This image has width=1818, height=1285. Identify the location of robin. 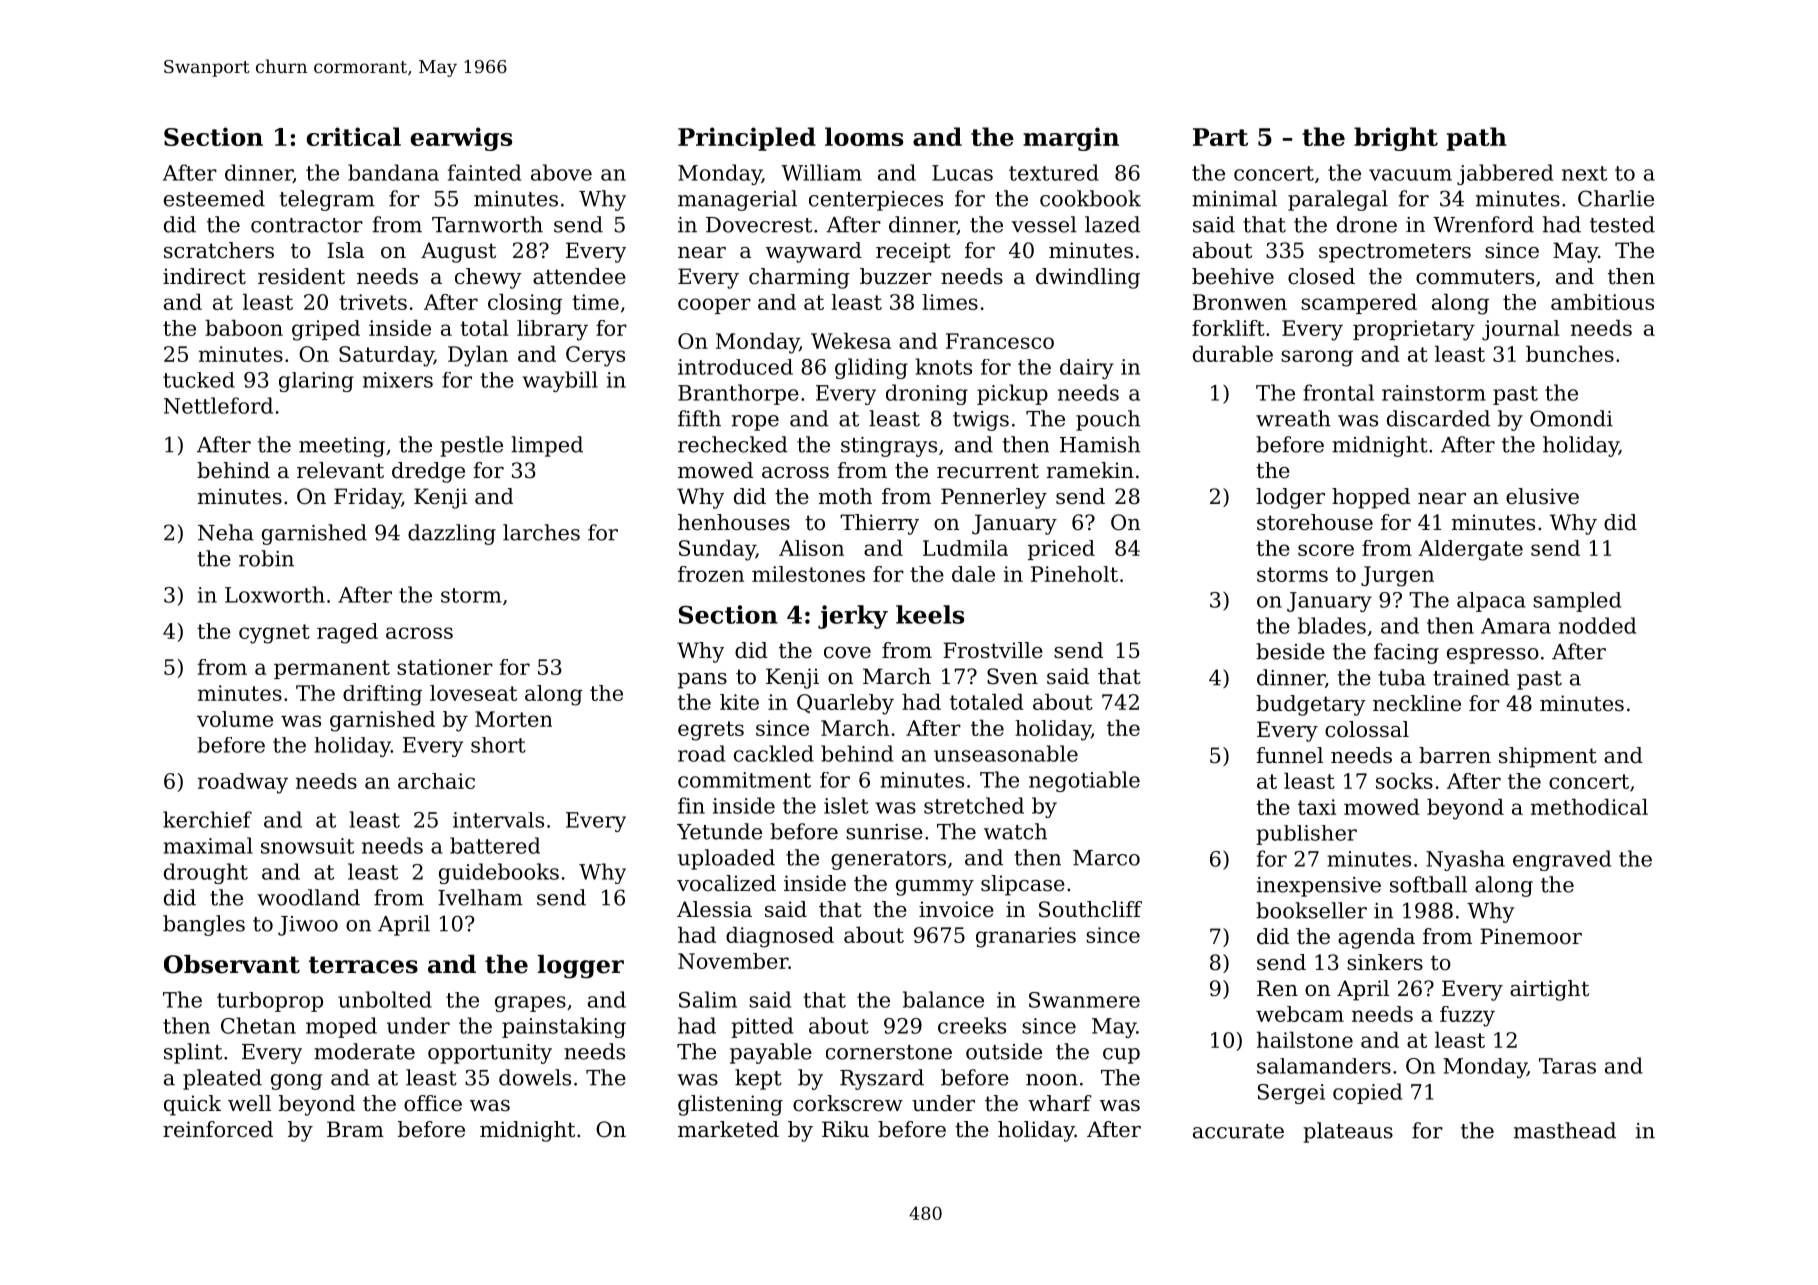
(266, 558).
